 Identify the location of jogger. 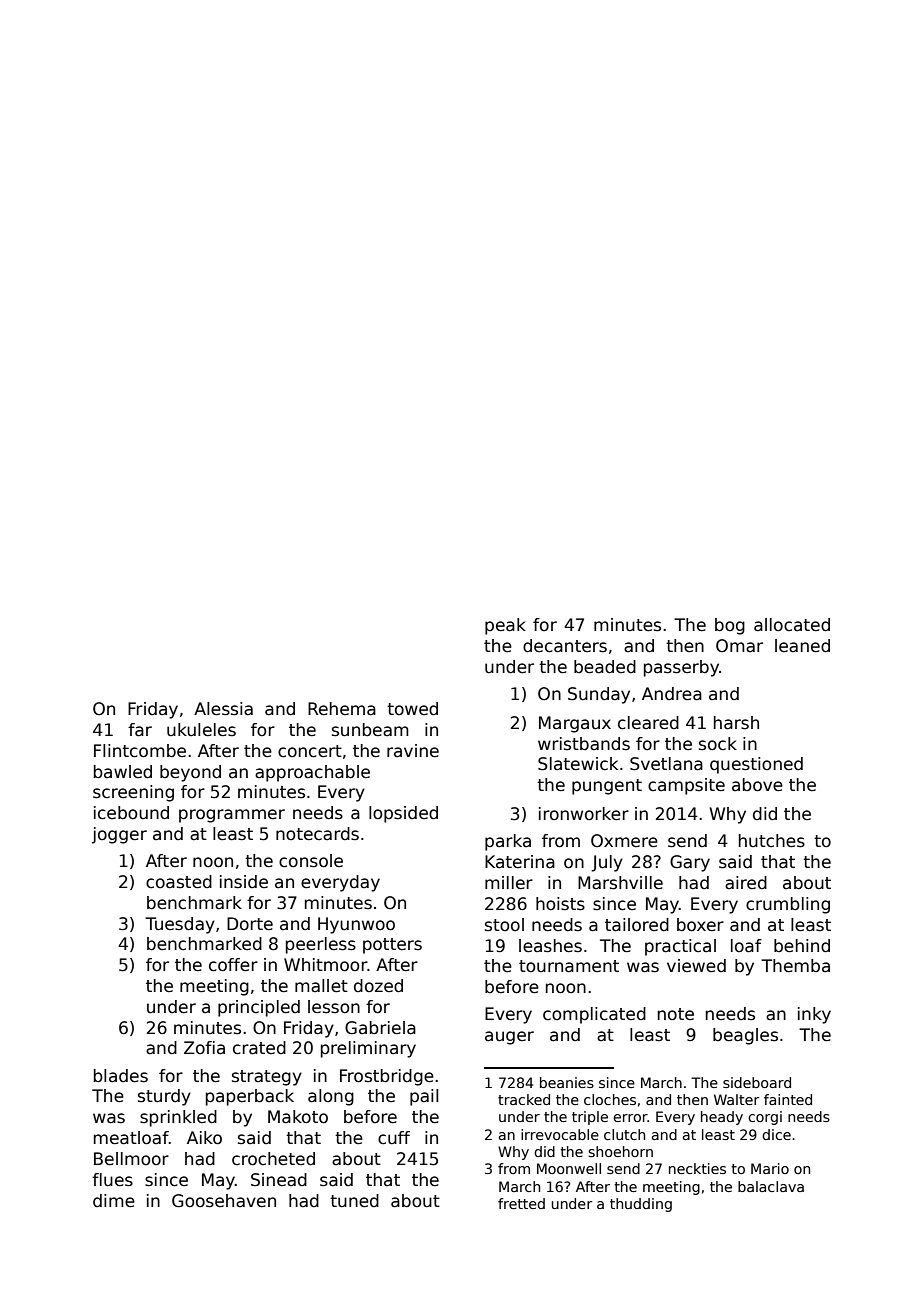
(119, 835).
